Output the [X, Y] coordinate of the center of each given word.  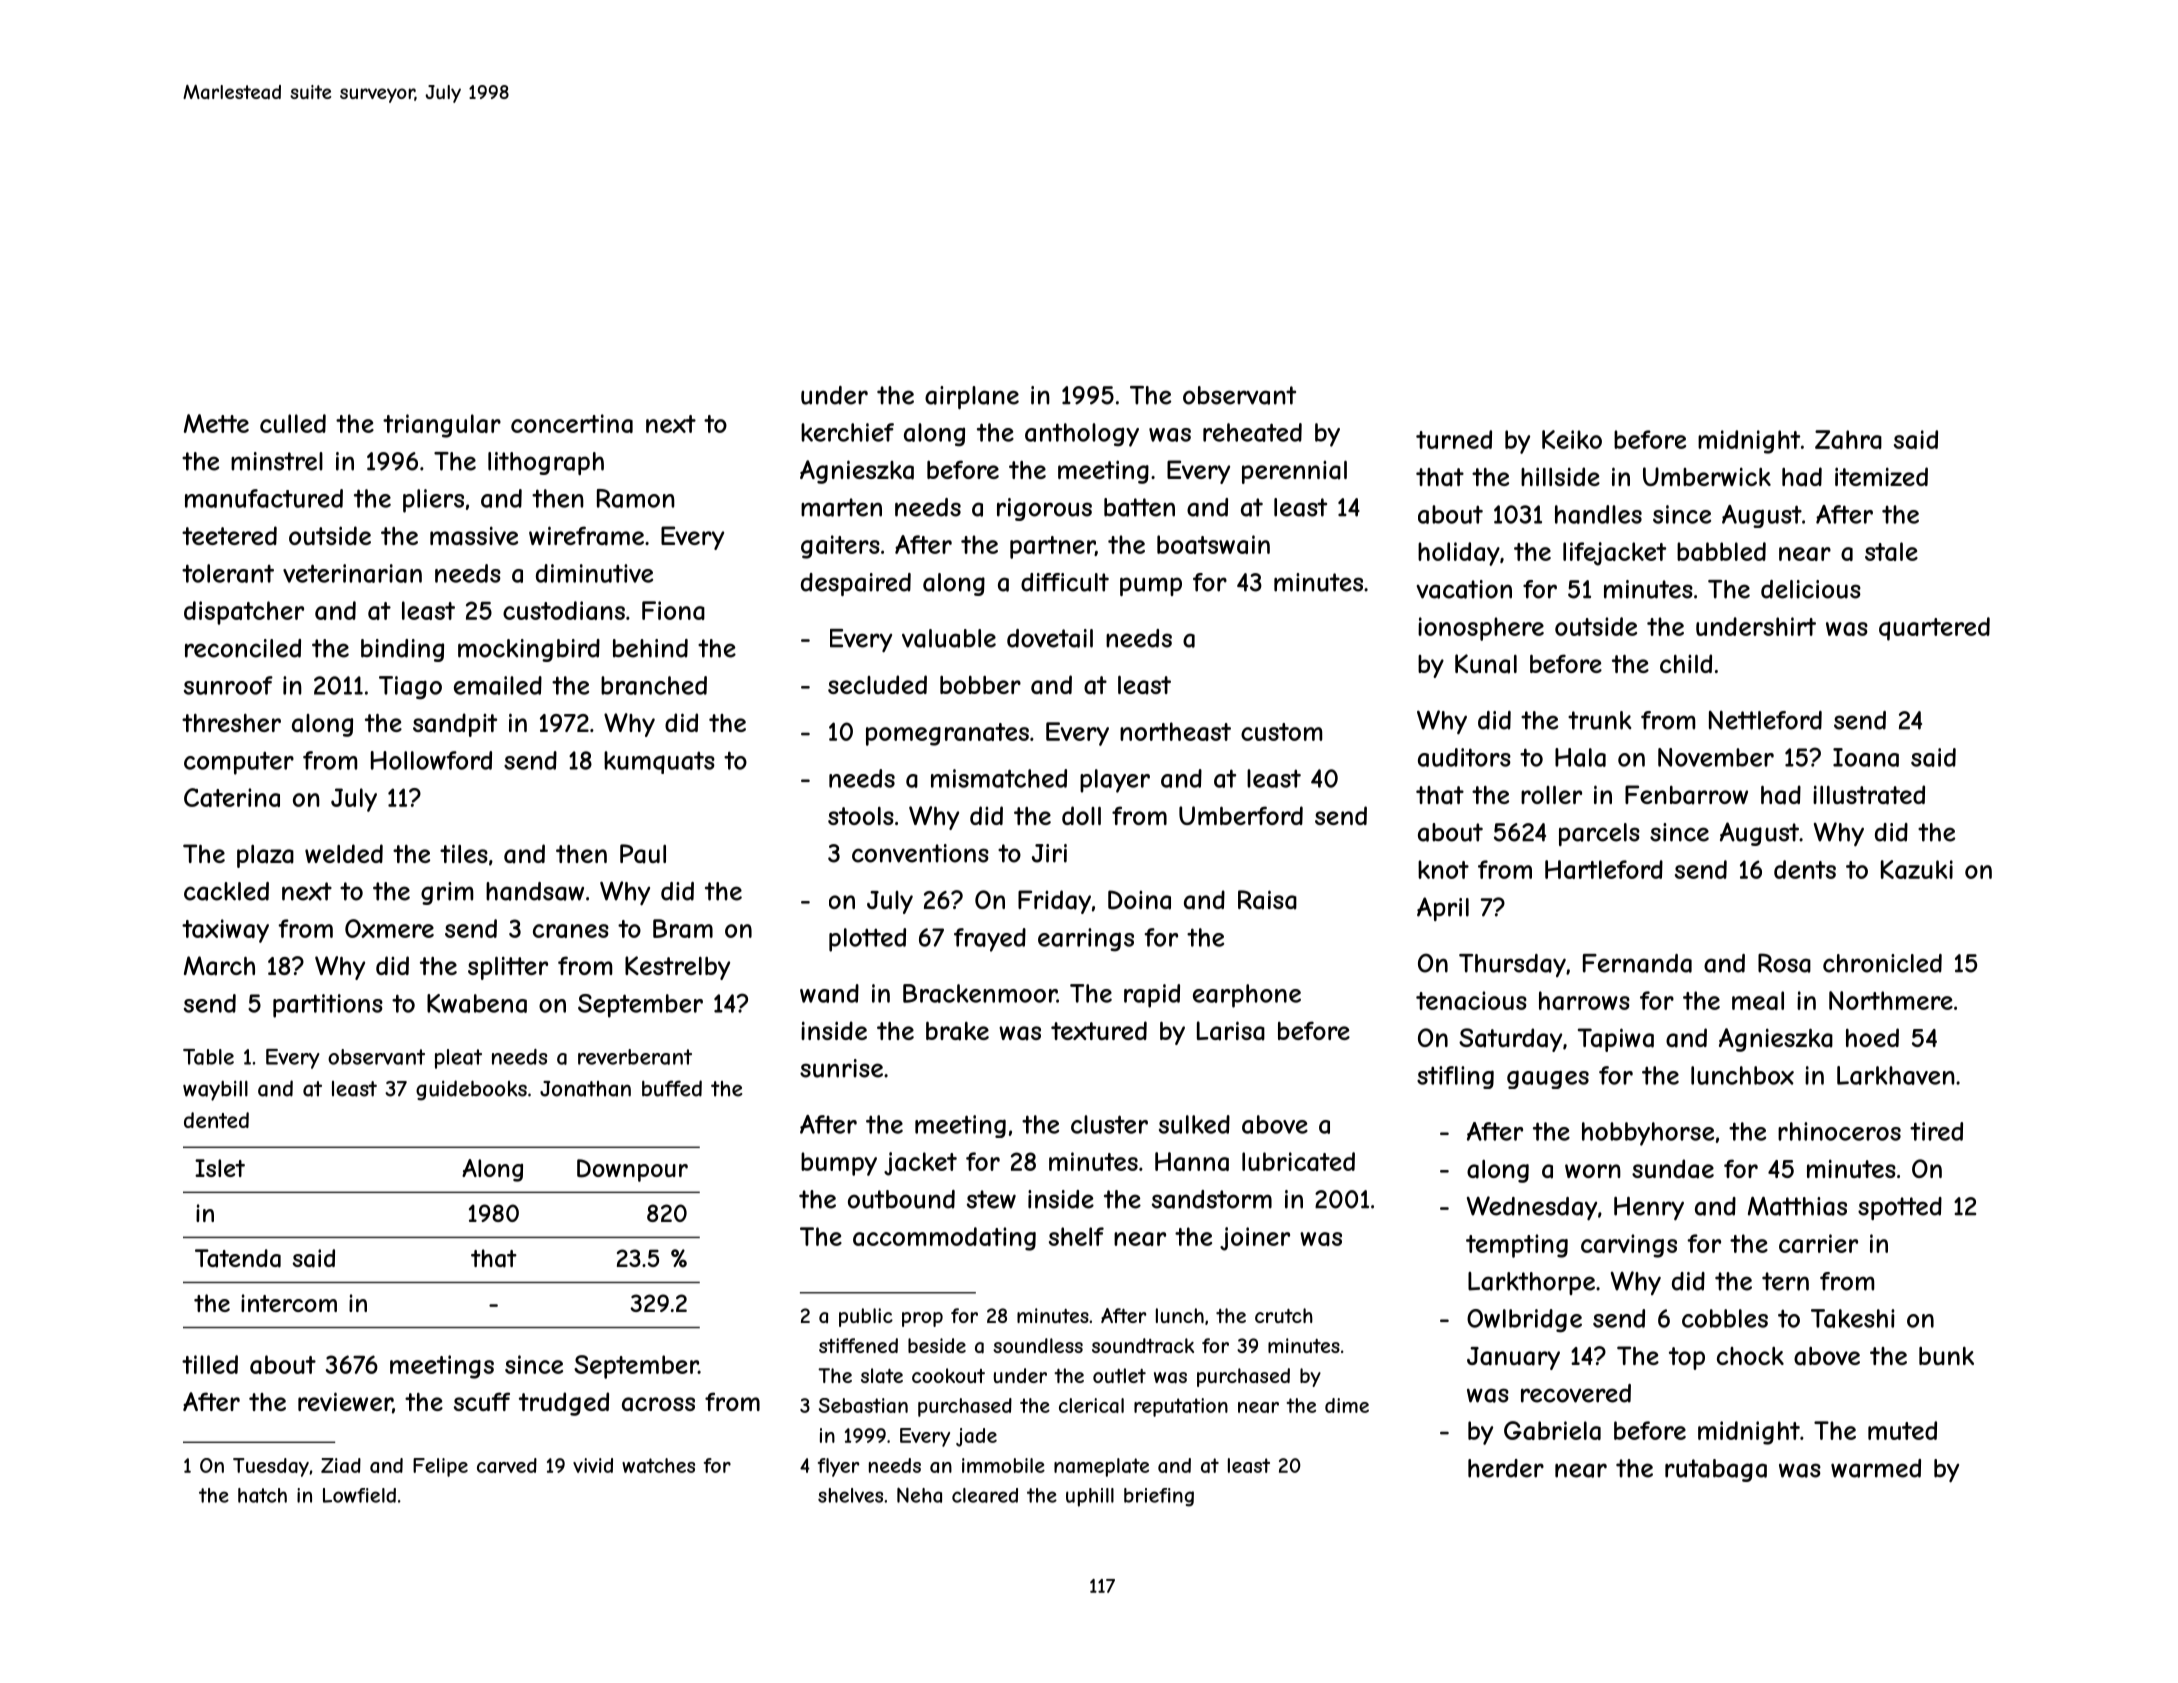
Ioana [1866, 757]
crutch [1284, 1315]
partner [1052, 547]
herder [1506, 1468]
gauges [1548, 1079]
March [219, 966]
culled [293, 423]
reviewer [345, 1403]
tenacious [1471, 1000]
